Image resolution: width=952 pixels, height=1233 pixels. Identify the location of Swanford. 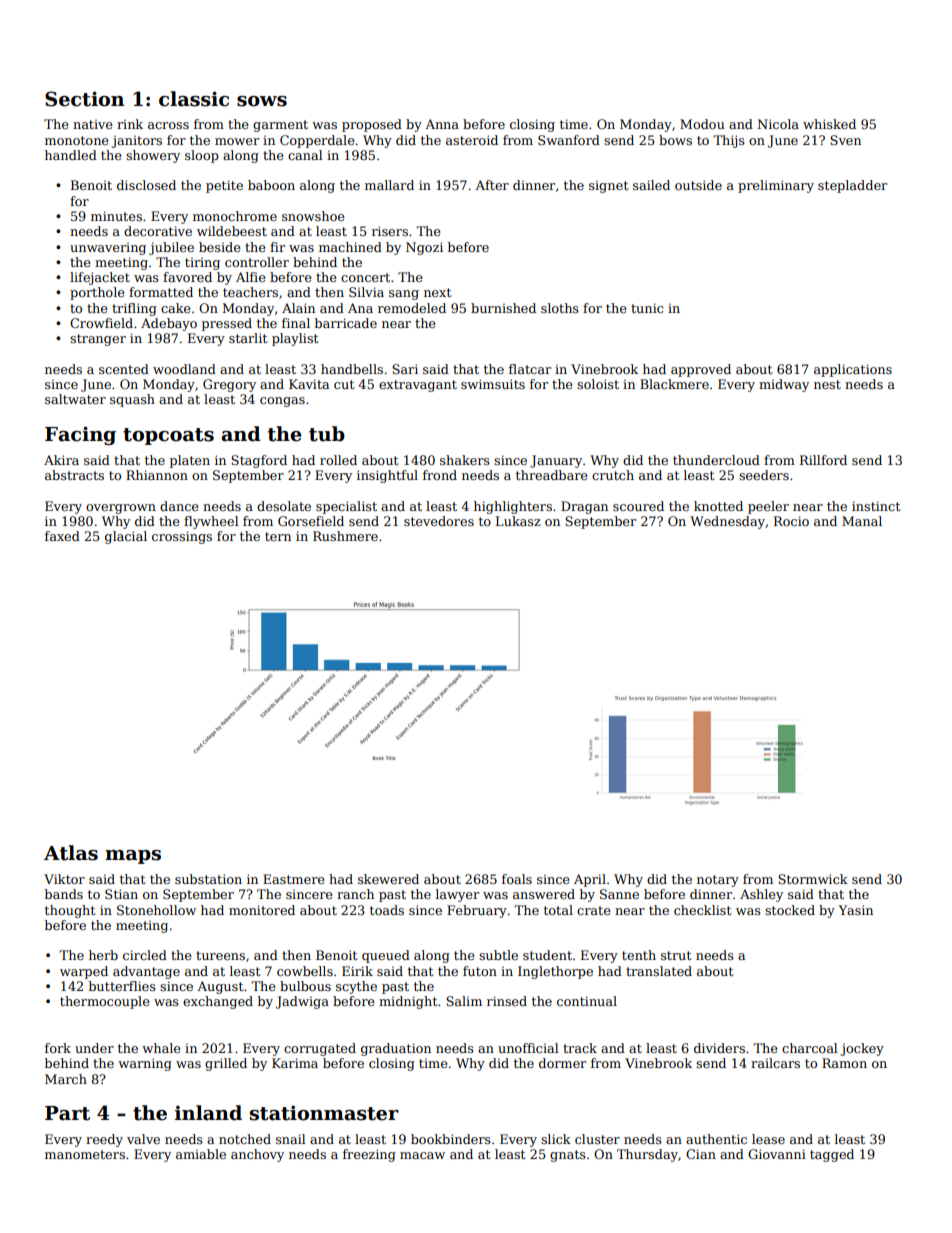
(569, 140).
